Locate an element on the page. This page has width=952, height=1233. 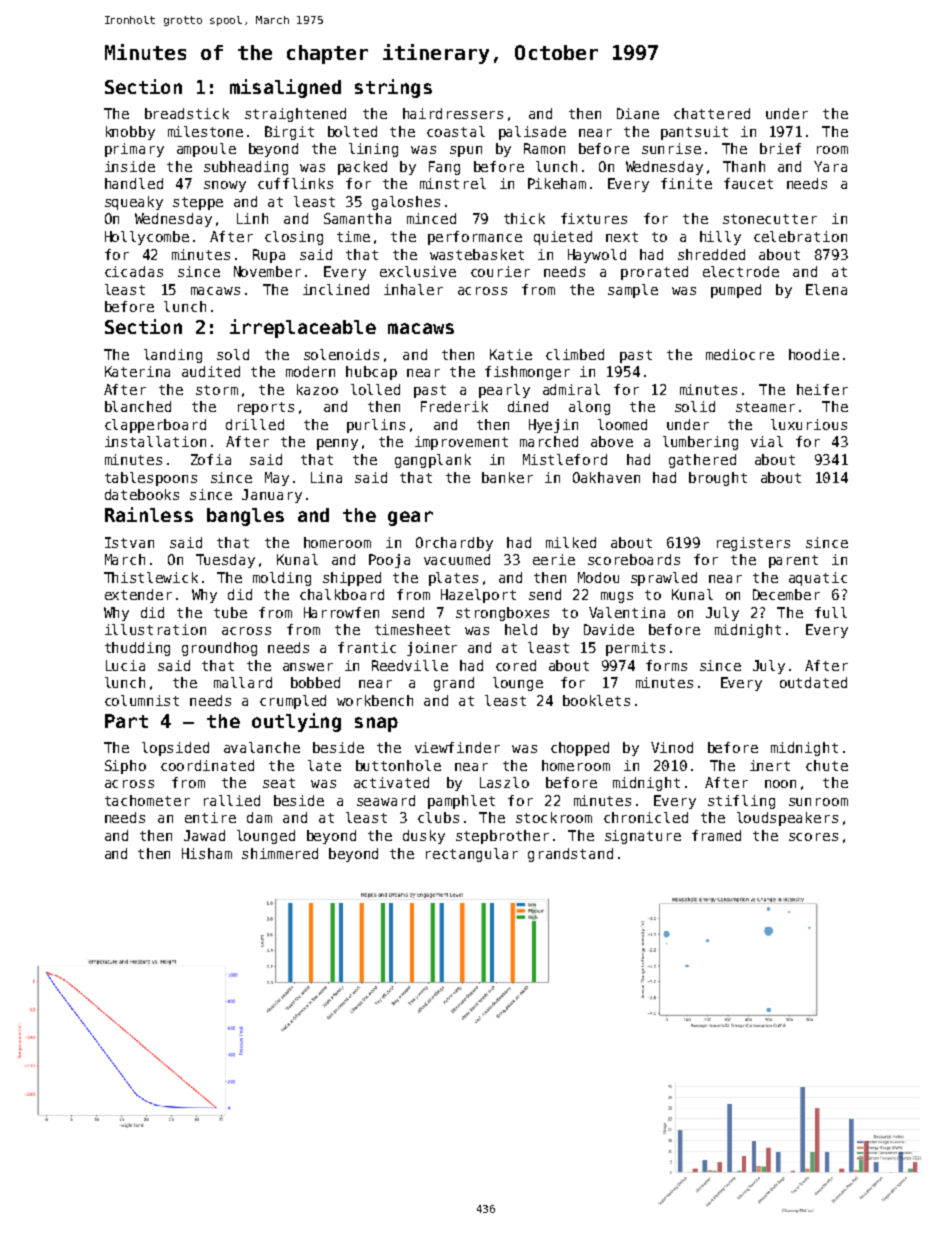
Part is located at coordinates (126, 721).
